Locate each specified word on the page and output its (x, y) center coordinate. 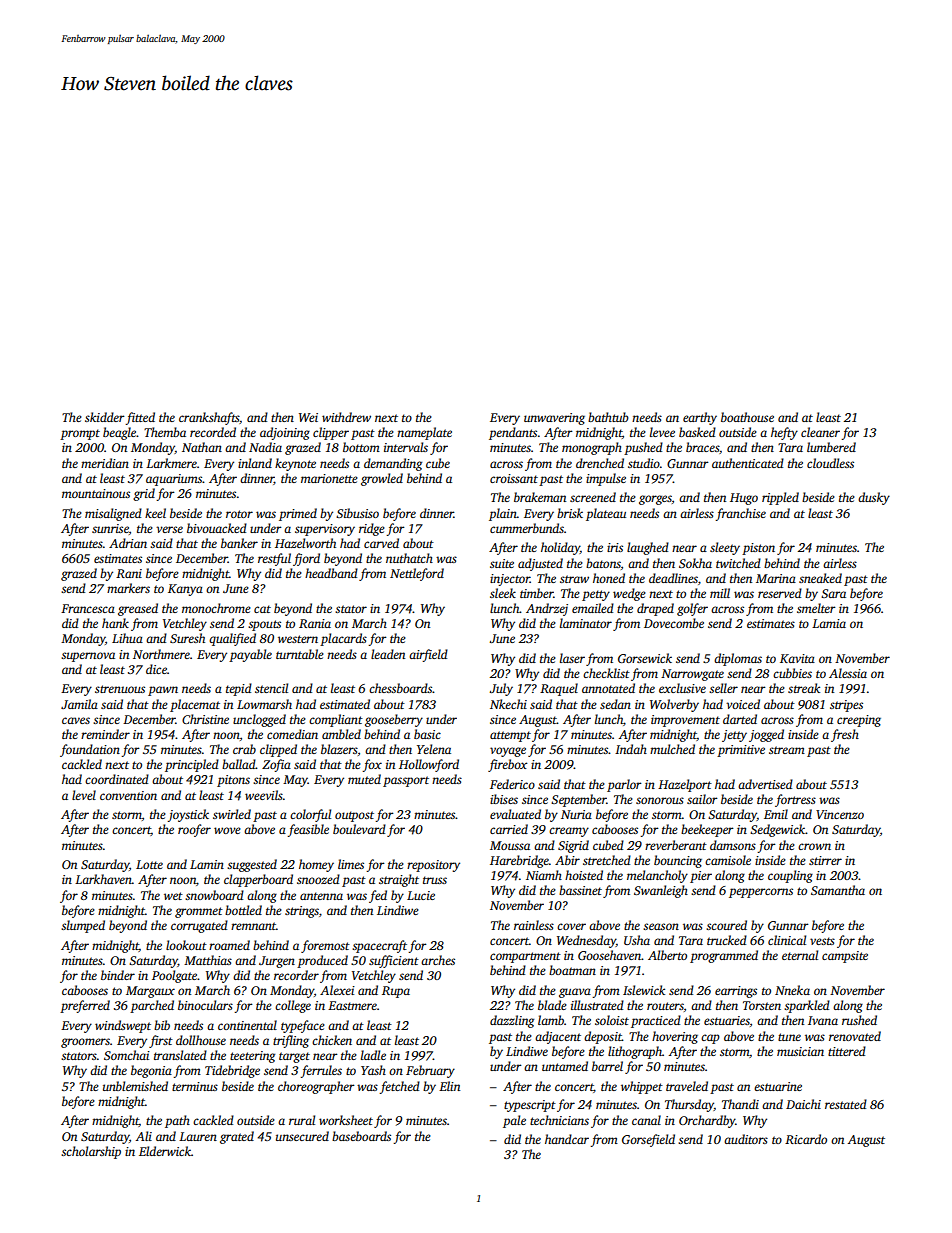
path (177, 1121)
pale (514, 1121)
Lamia (829, 623)
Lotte (149, 864)
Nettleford (417, 574)
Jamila (79, 704)
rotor (239, 514)
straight (399, 880)
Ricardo (806, 1139)
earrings (736, 992)
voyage (508, 752)
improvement (685, 721)
